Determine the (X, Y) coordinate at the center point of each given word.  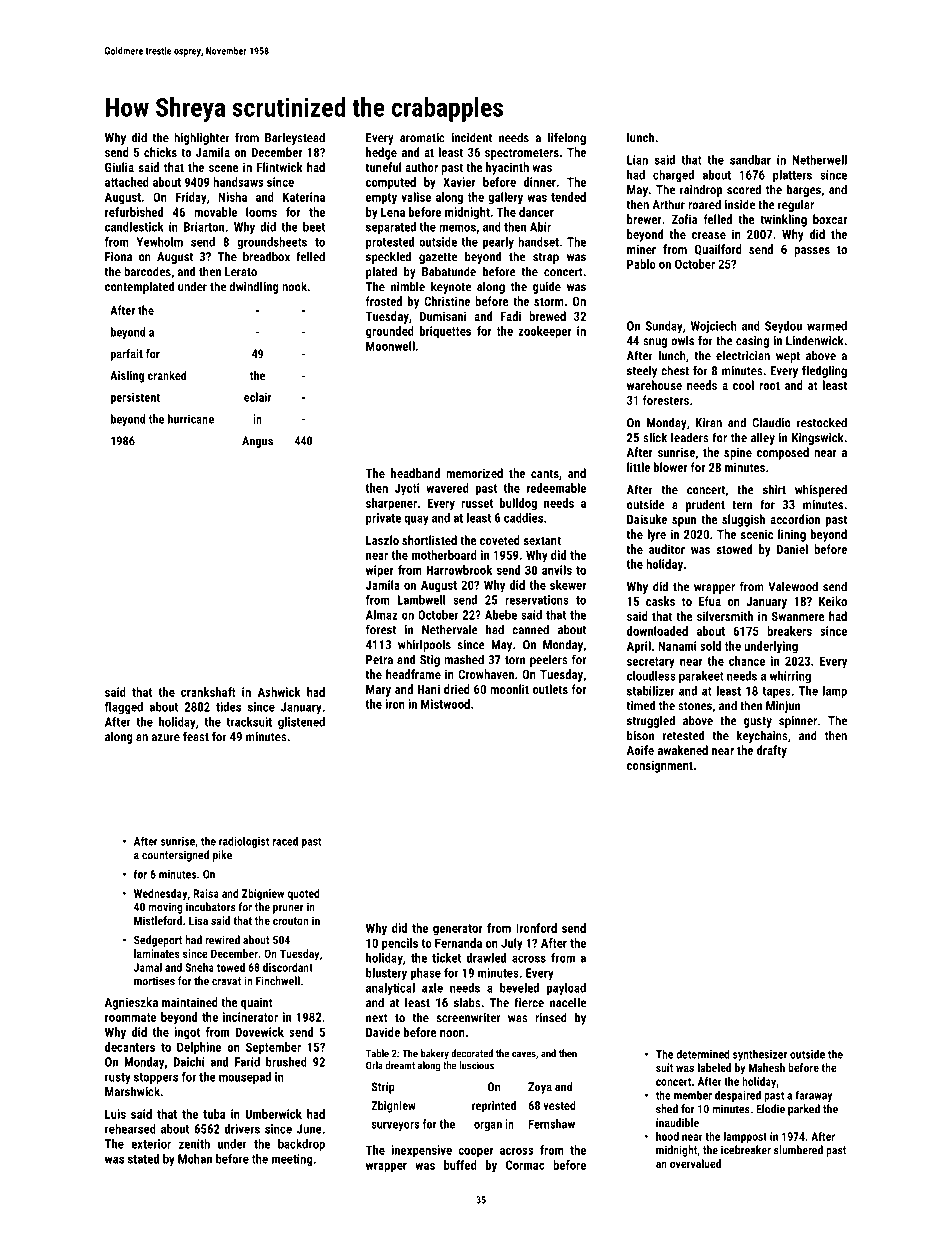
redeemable (556, 488)
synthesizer (760, 1055)
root (769, 385)
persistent (135, 398)
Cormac (525, 1165)
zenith (194, 1144)
